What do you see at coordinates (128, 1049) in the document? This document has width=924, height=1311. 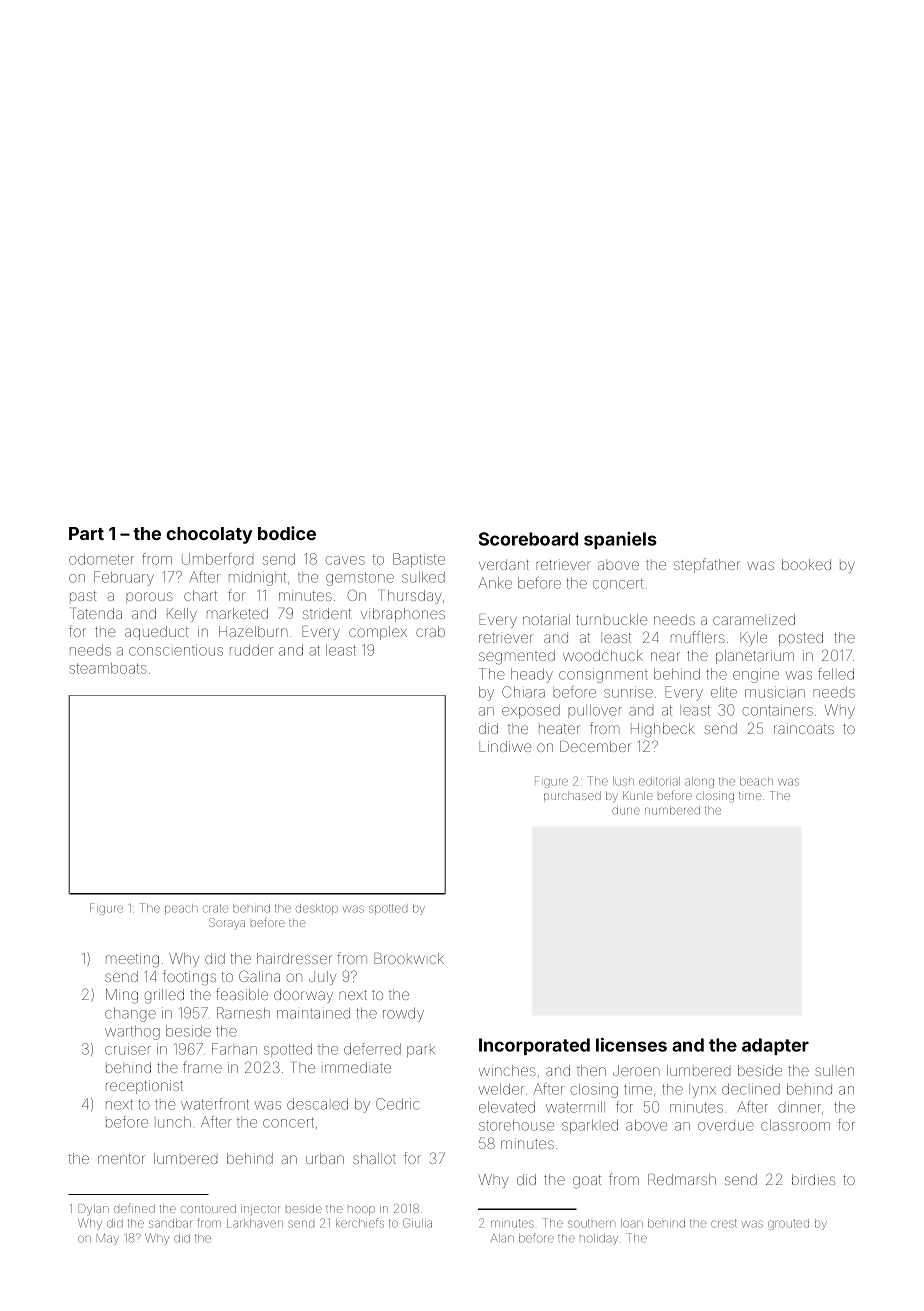 I see `cruiser` at bounding box center [128, 1049].
